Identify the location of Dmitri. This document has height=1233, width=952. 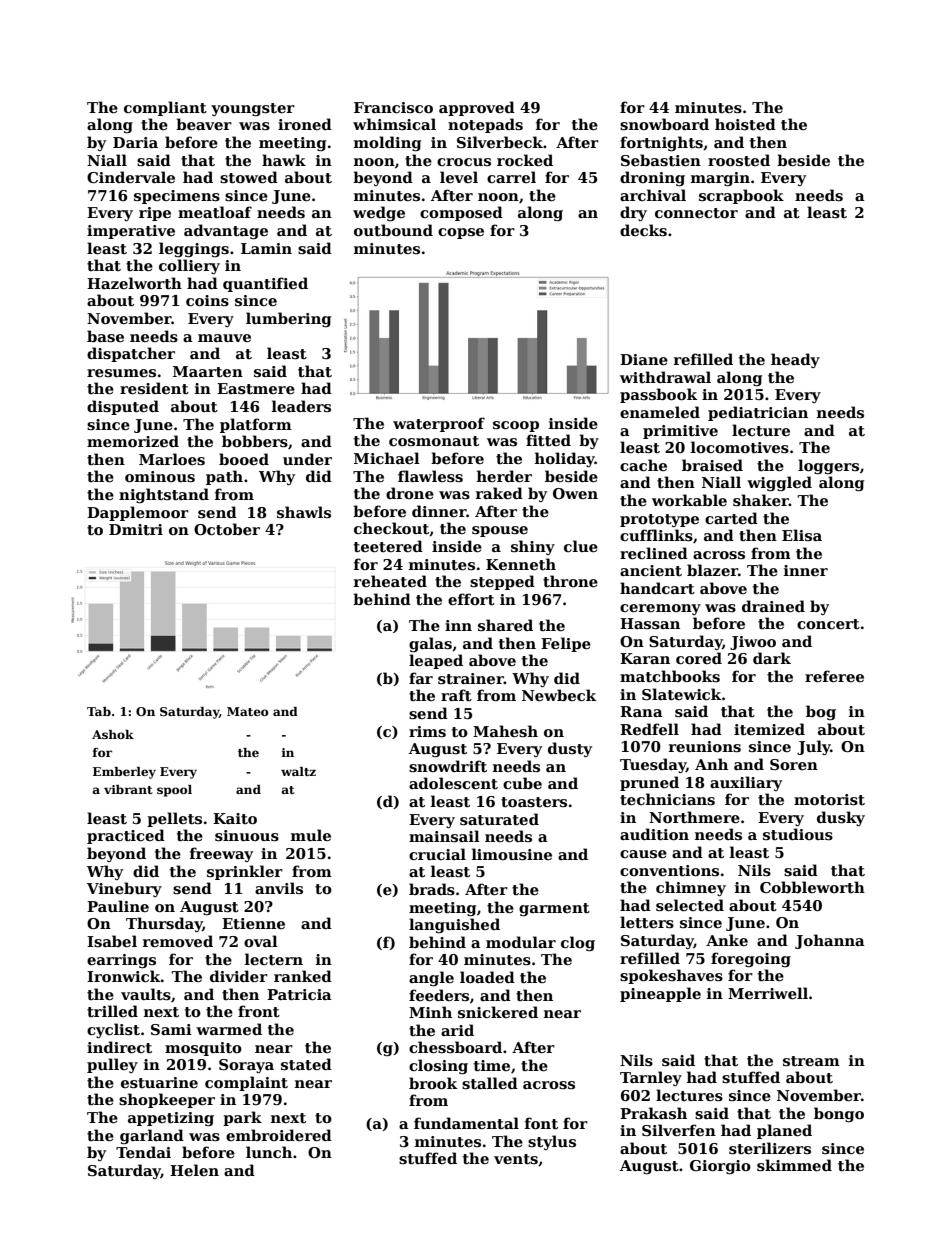
(136, 529).
